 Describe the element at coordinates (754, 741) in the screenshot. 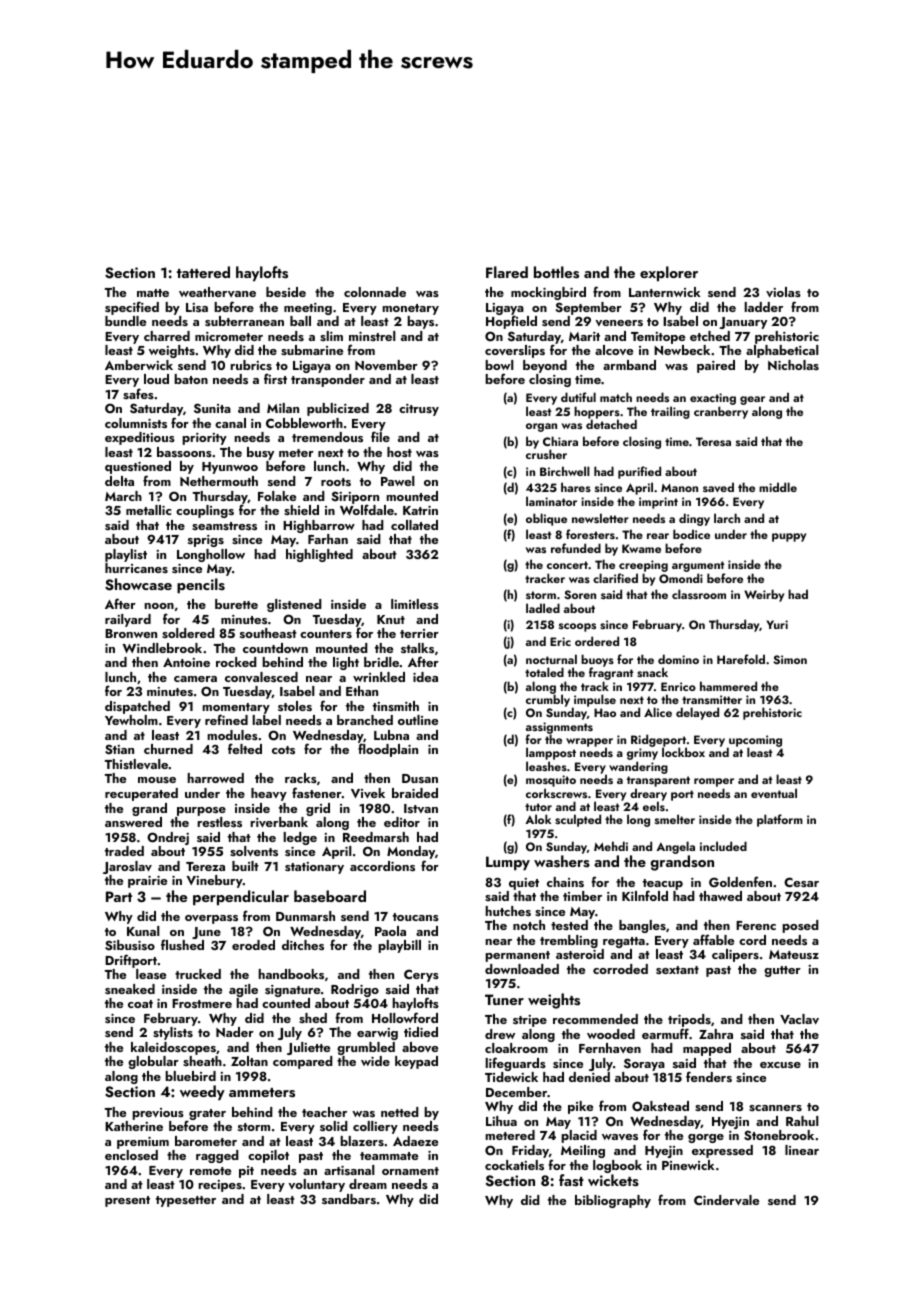

I see `upcoming` at that location.
